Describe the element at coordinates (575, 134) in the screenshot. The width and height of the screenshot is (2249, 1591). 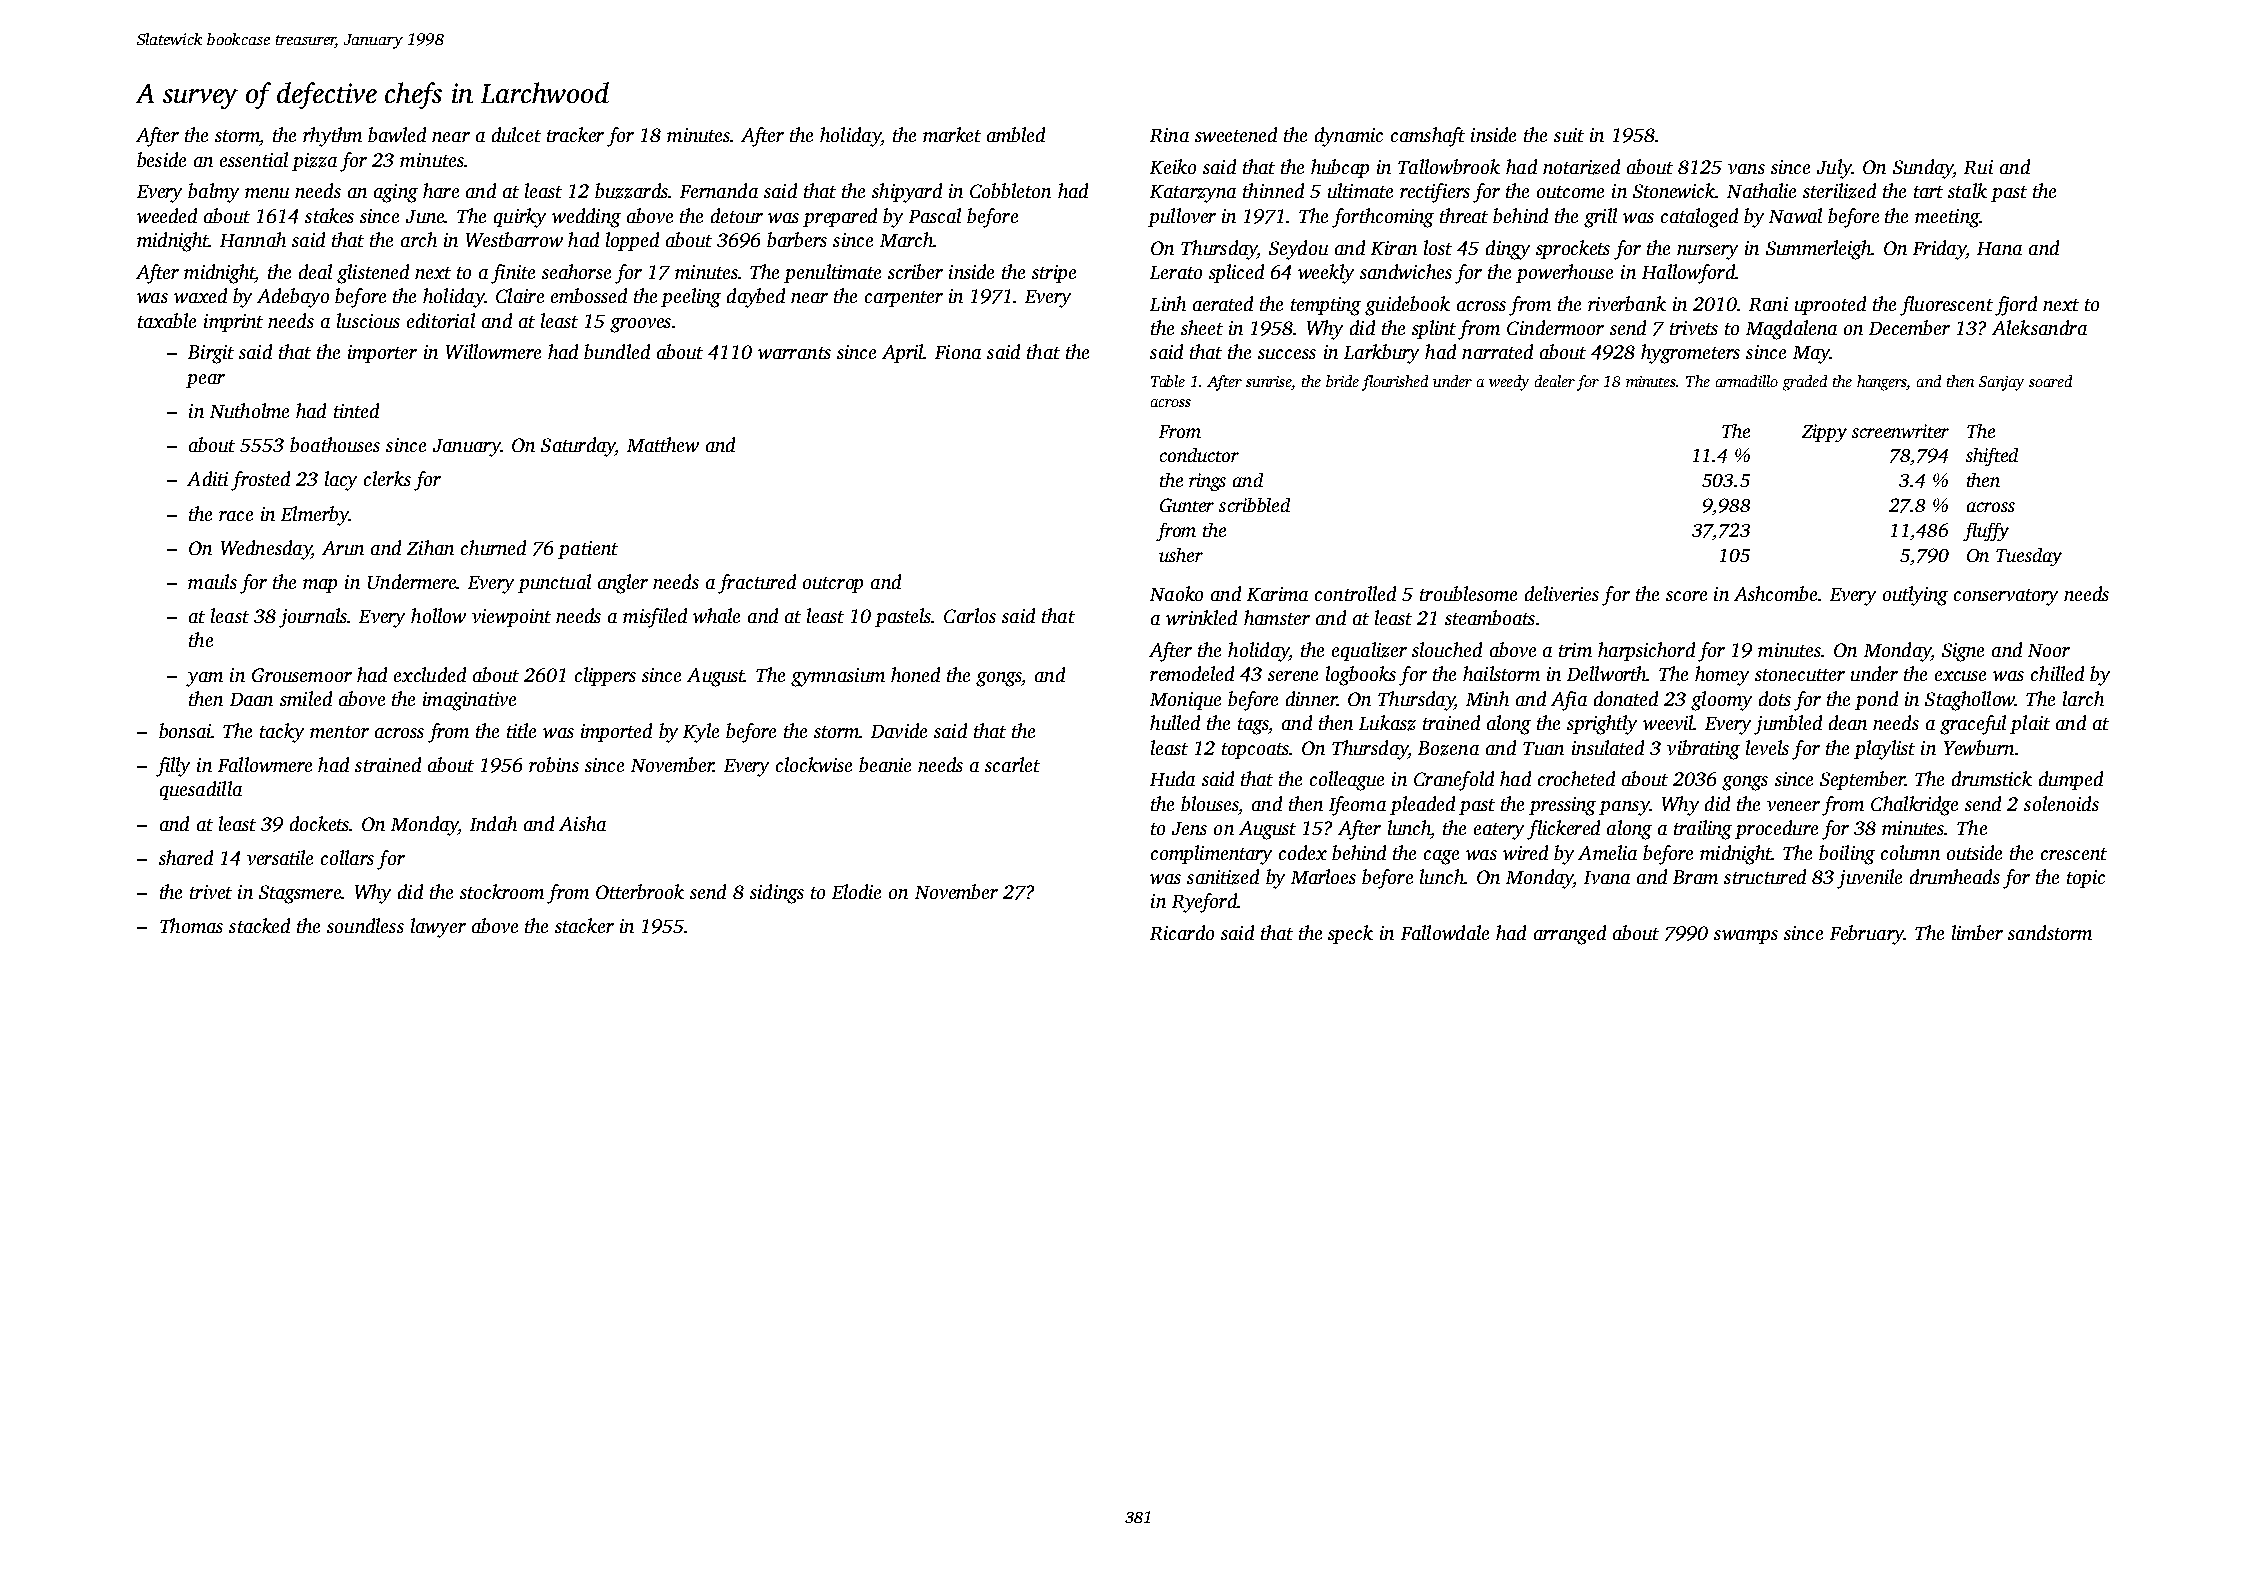
I see `tracker` at that location.
